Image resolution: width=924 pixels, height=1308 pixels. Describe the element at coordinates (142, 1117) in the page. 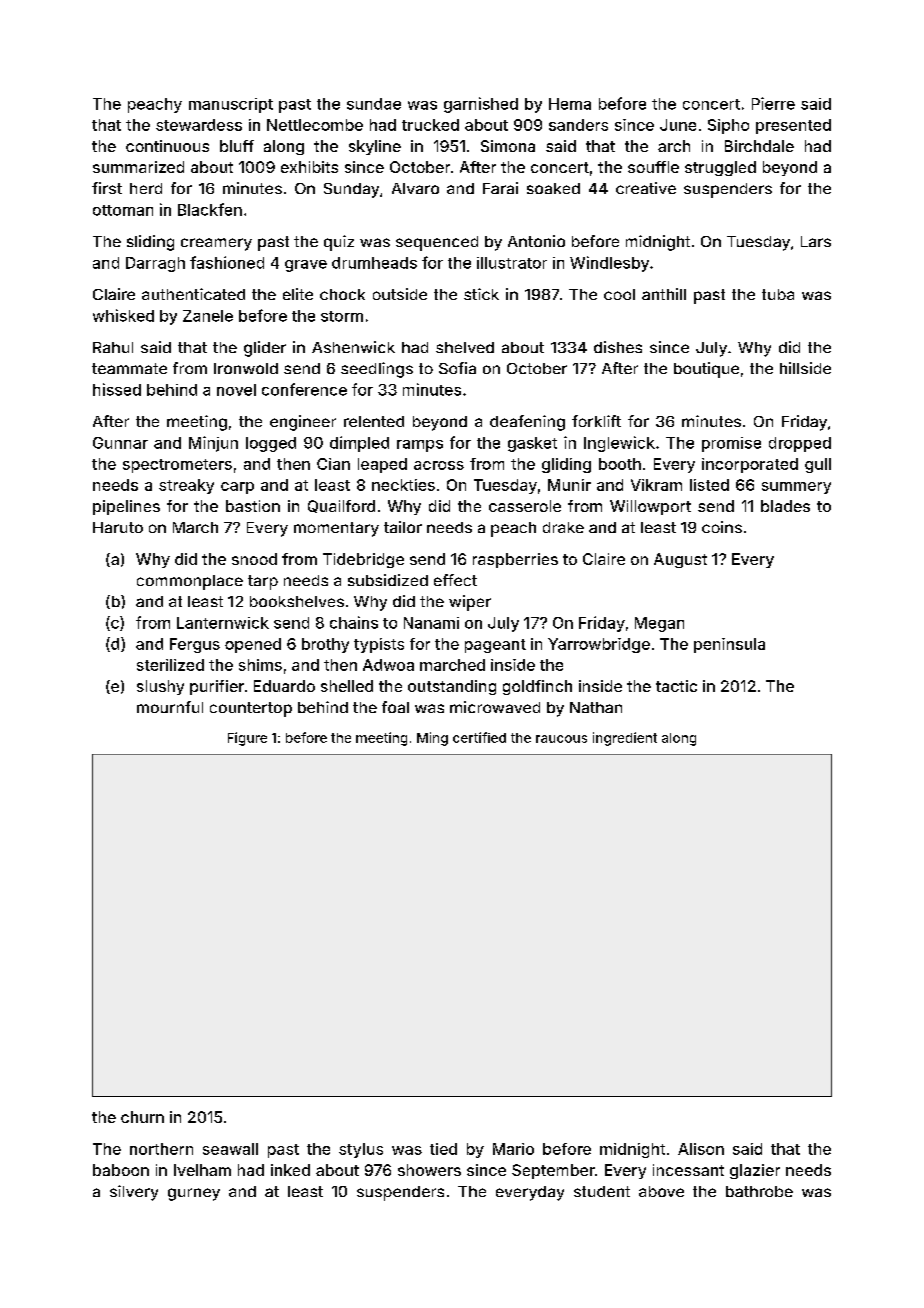

I see `churn` at that location.
